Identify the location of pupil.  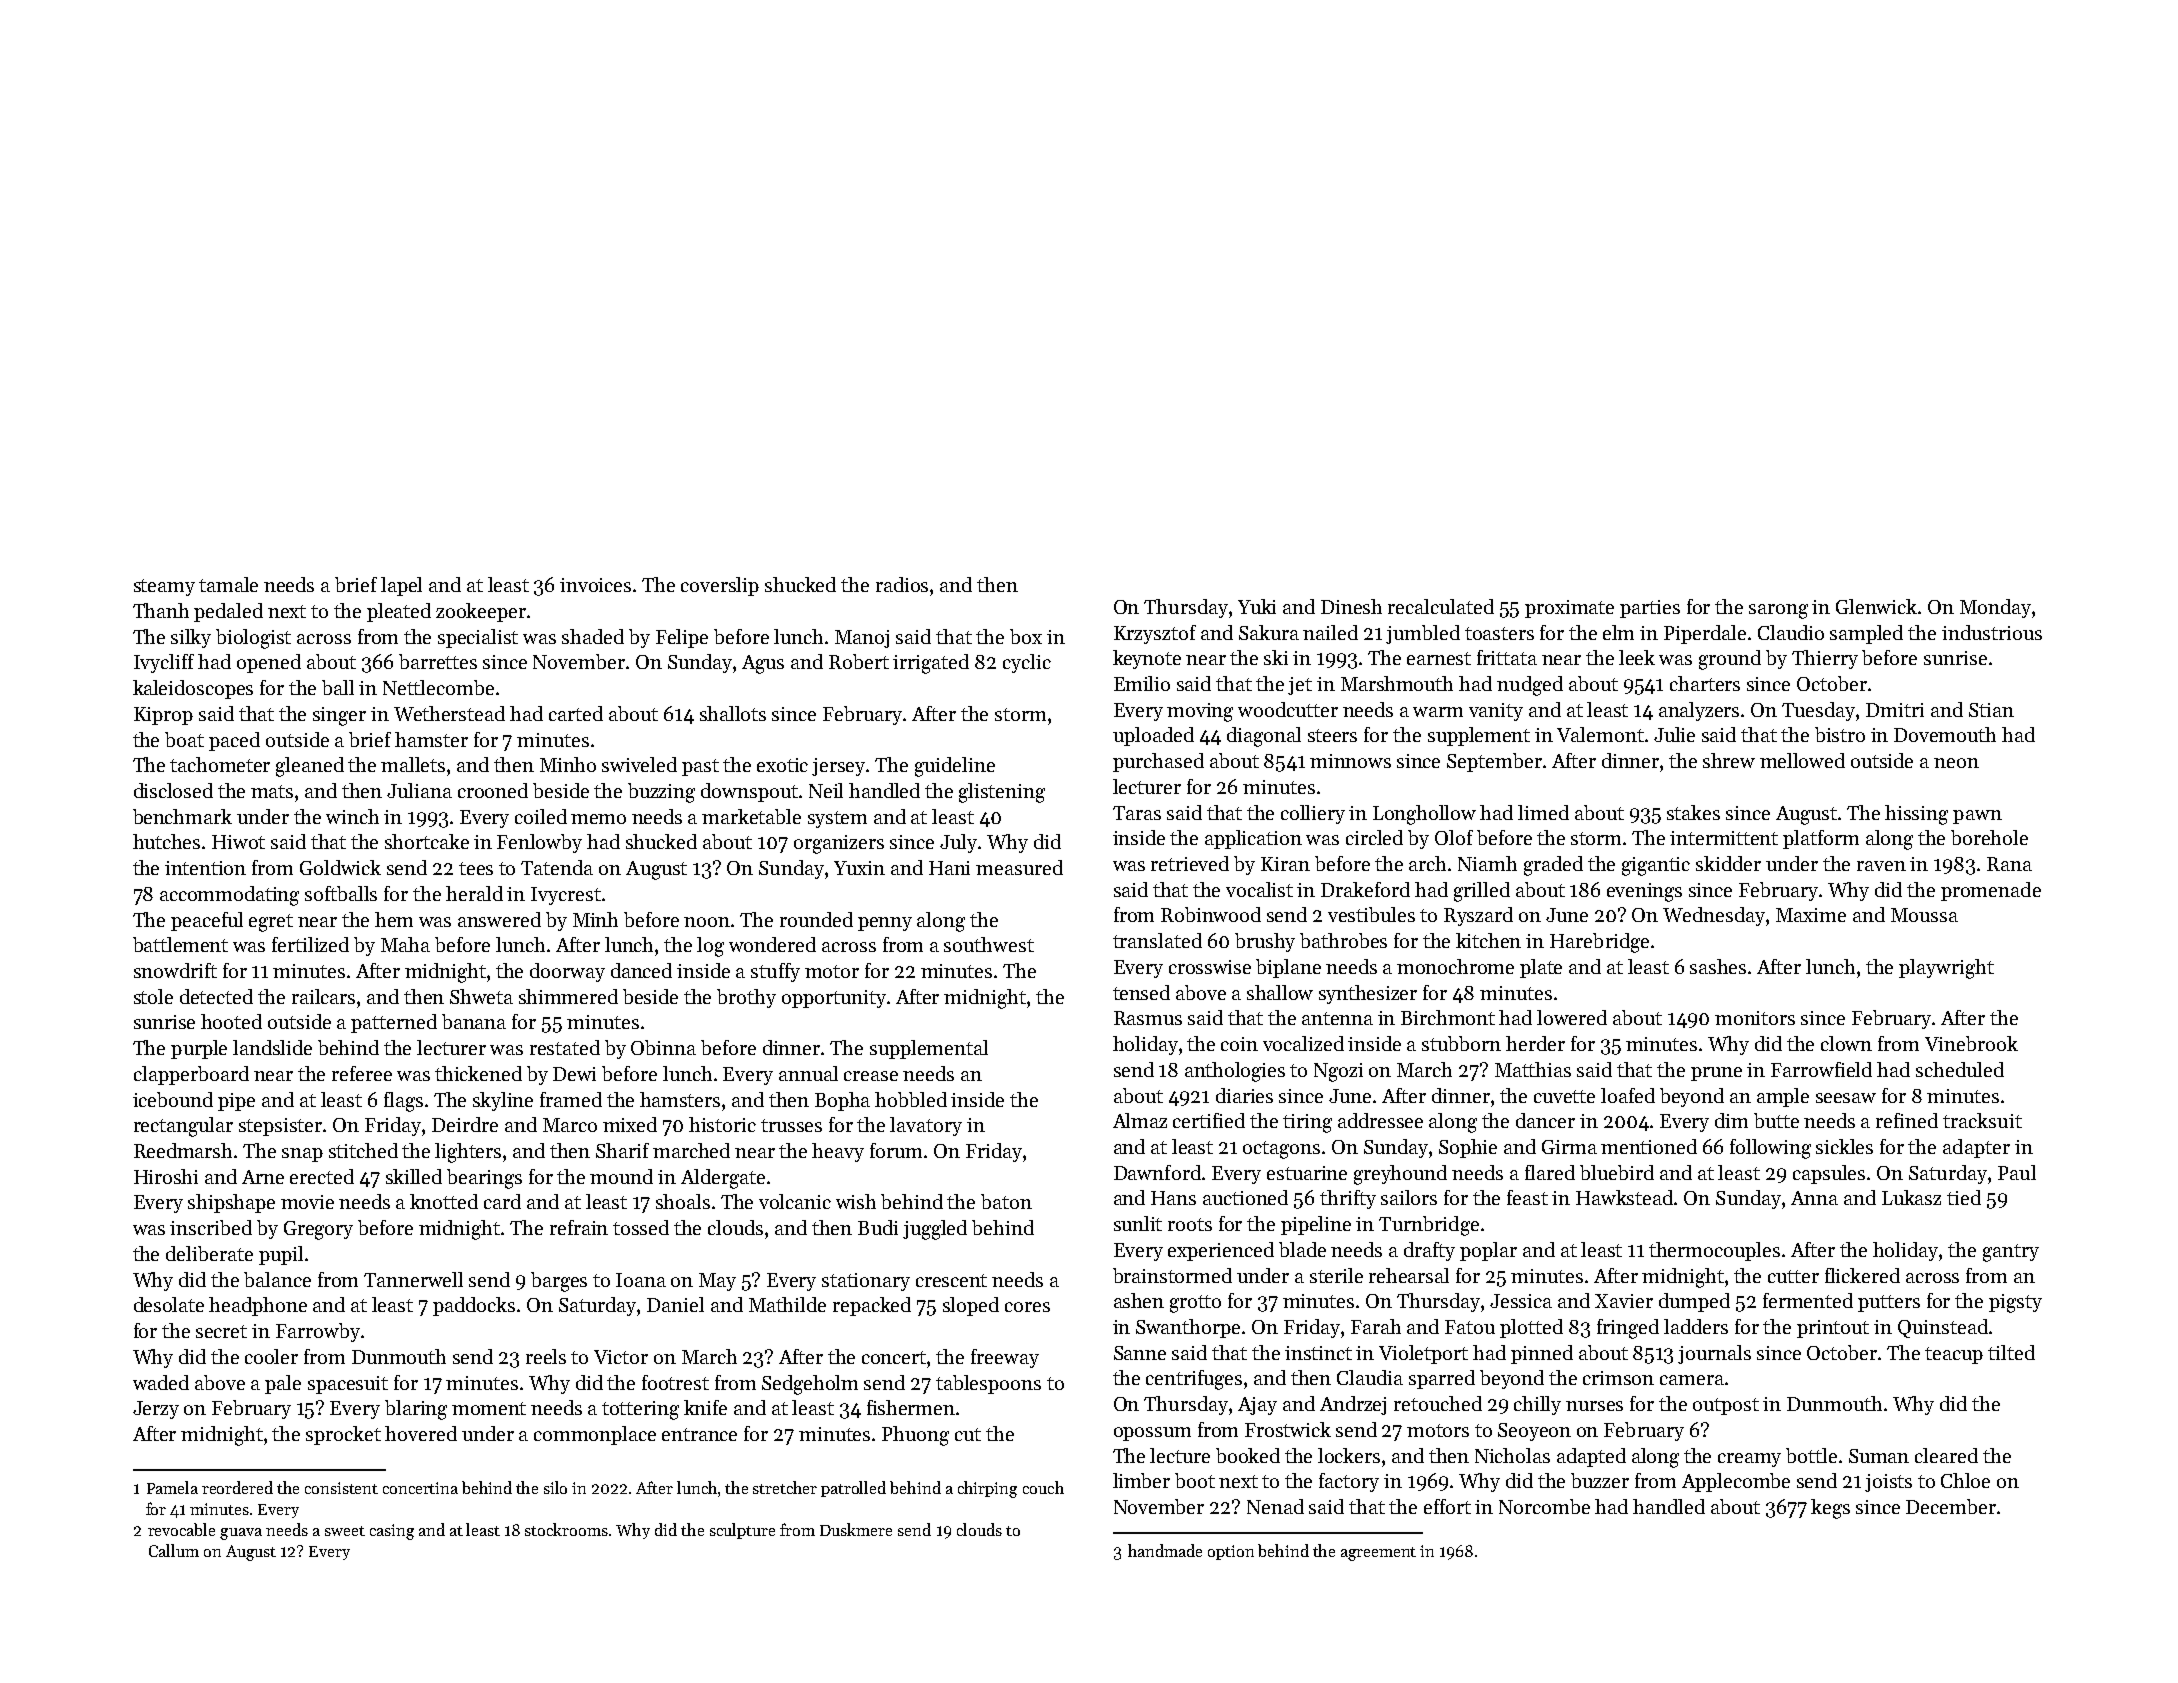
(281, 1255).
